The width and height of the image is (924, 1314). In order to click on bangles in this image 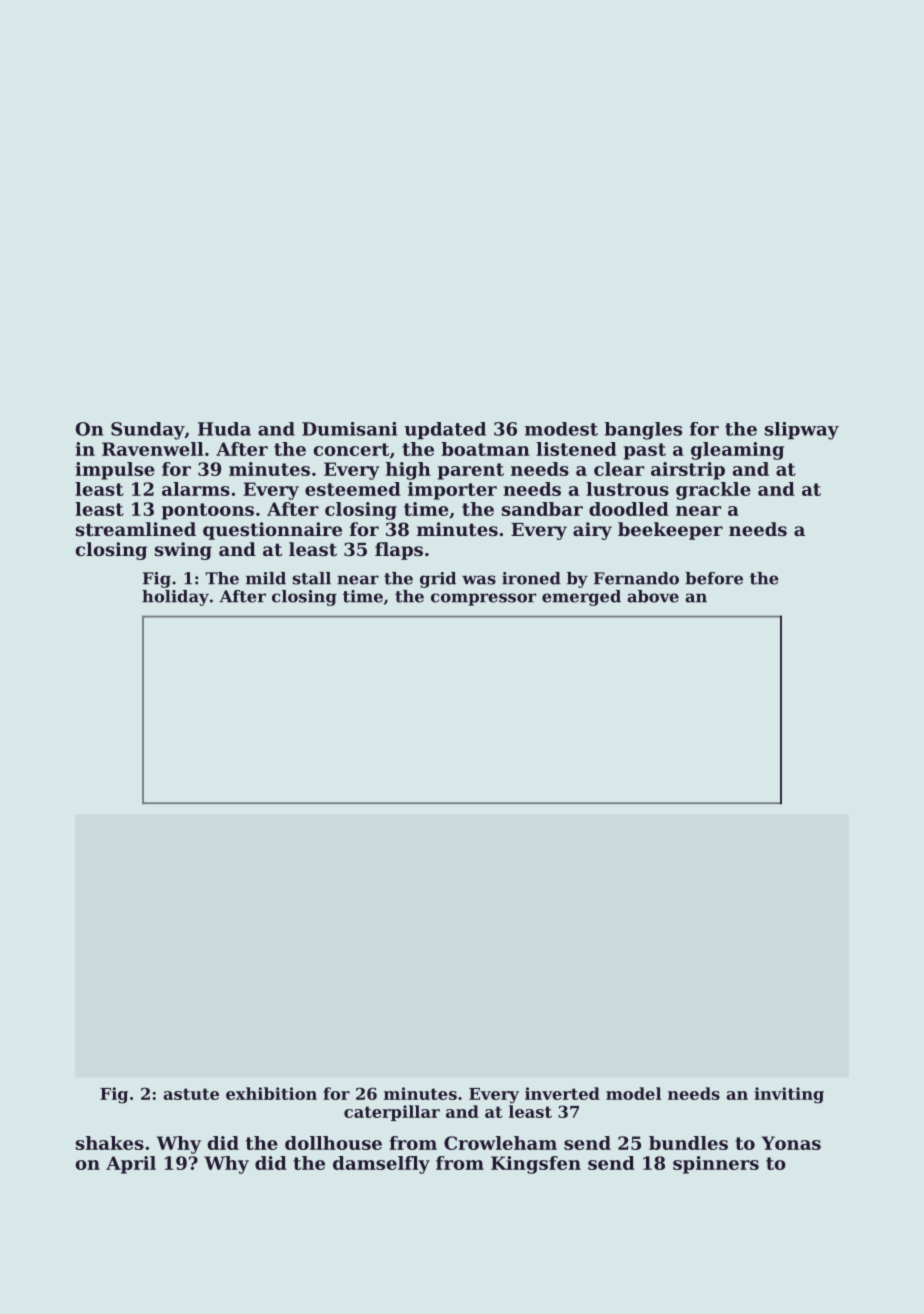, I will do `click(643, 431)`.
